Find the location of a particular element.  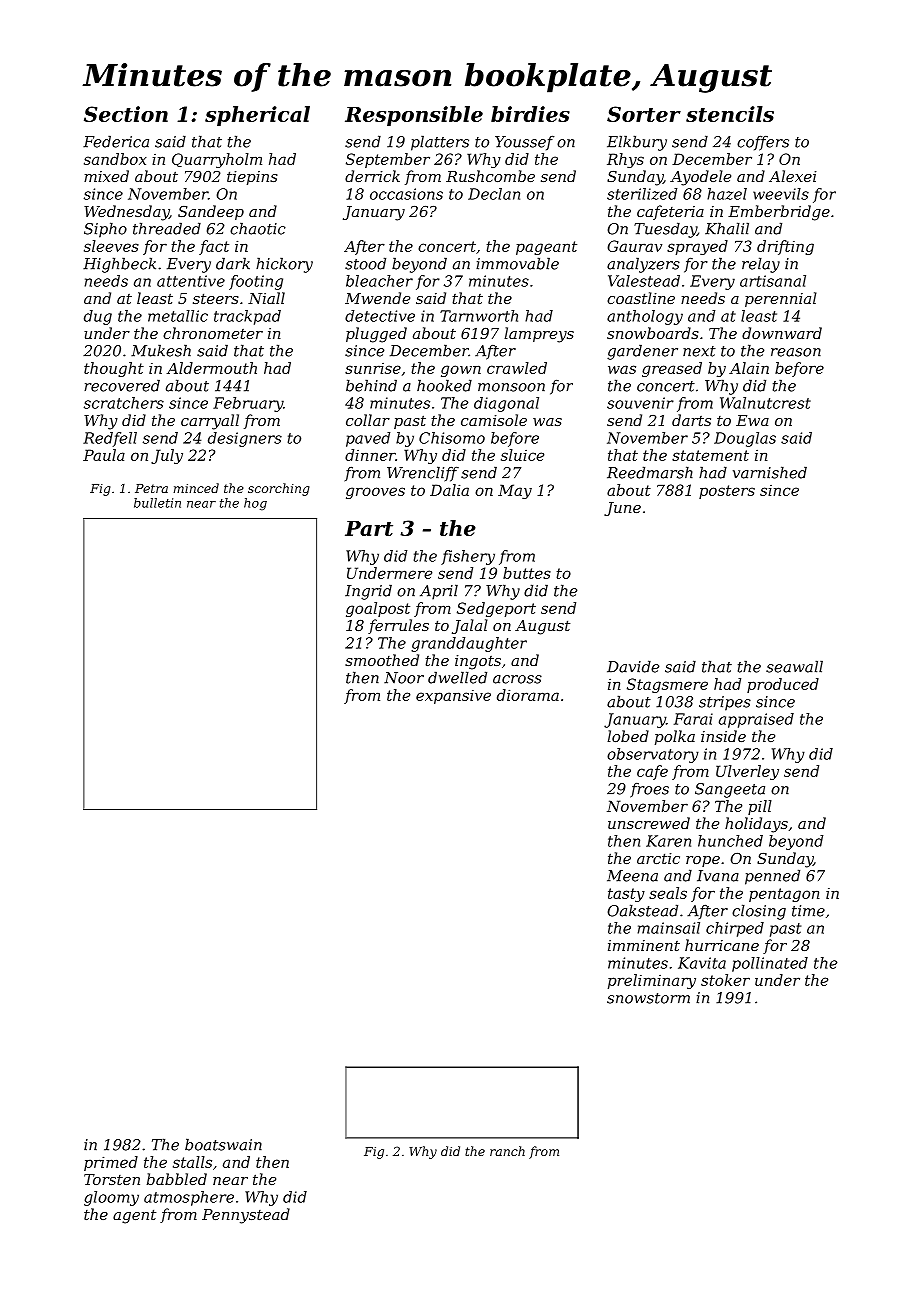

fishery is located at coordinates (468, 557).
